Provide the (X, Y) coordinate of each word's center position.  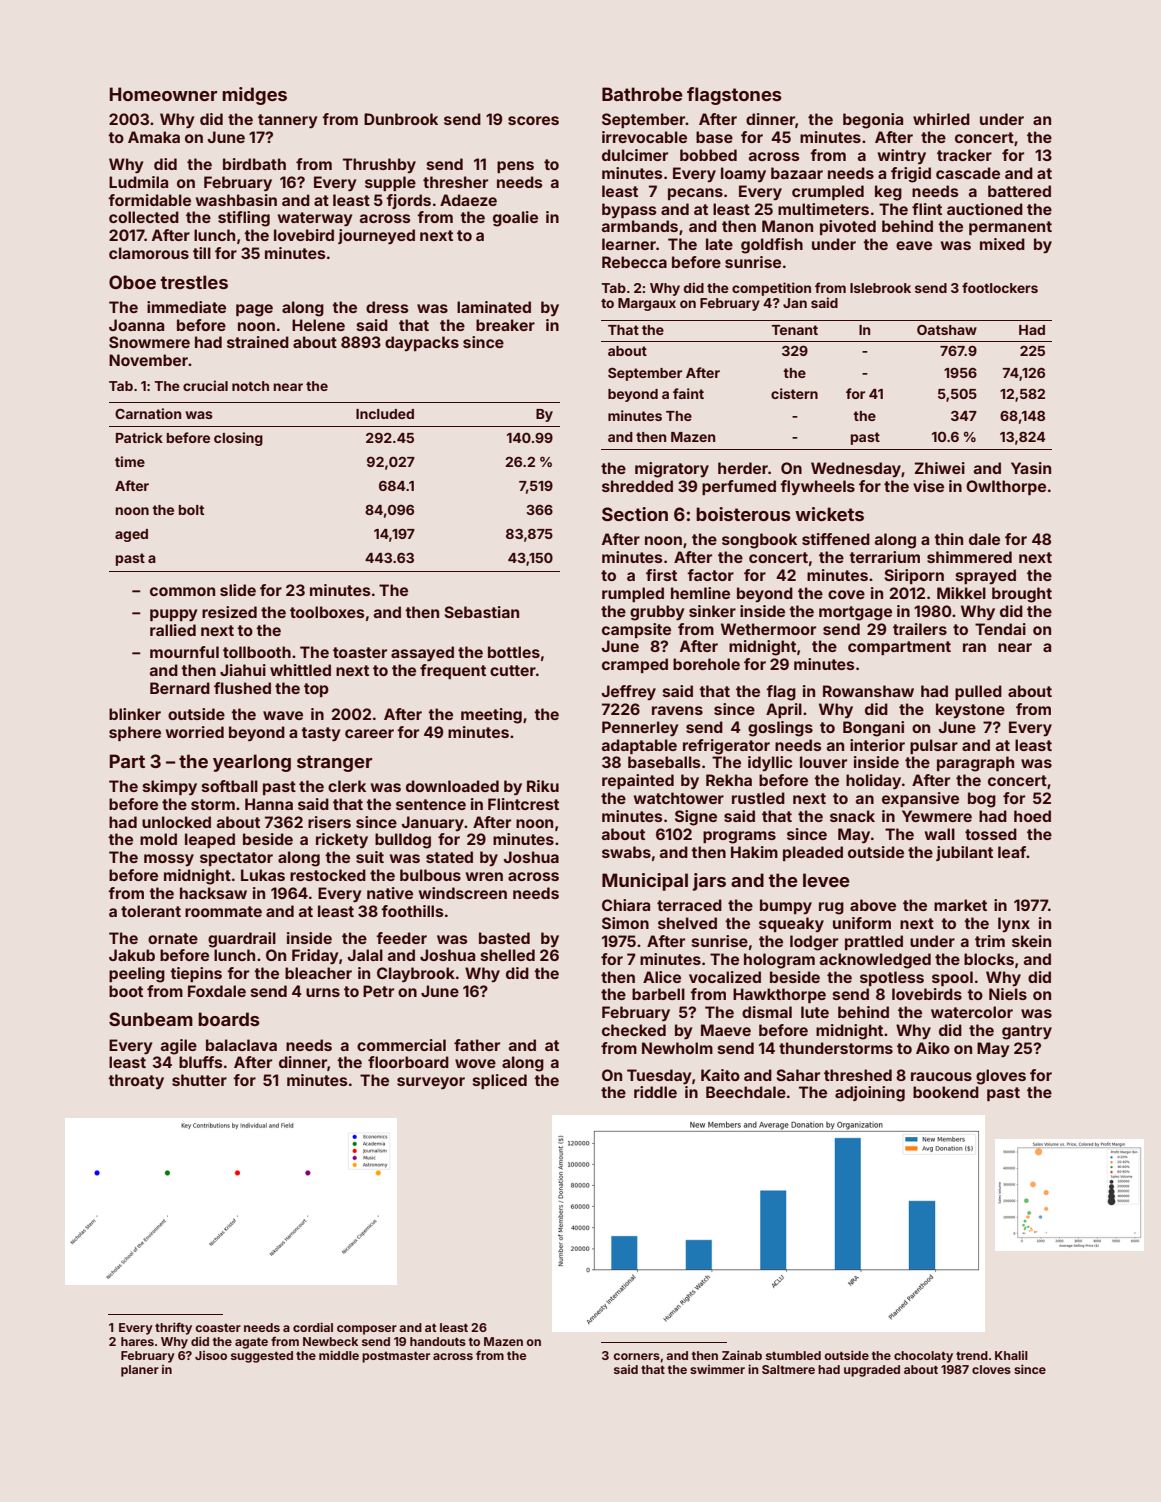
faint (688, 393)
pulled (978, 692)
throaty (136, 1082)
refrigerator (726, 747)
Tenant (794, 330)
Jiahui (243, 670)
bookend (946, 1092)
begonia (873, 121)
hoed (1032, 816)
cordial (313, 1327)
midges (254, 96)
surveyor (431, 1083)
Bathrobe (642, 94)
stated (449, 857)
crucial (205, 385)
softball (230, 786)
